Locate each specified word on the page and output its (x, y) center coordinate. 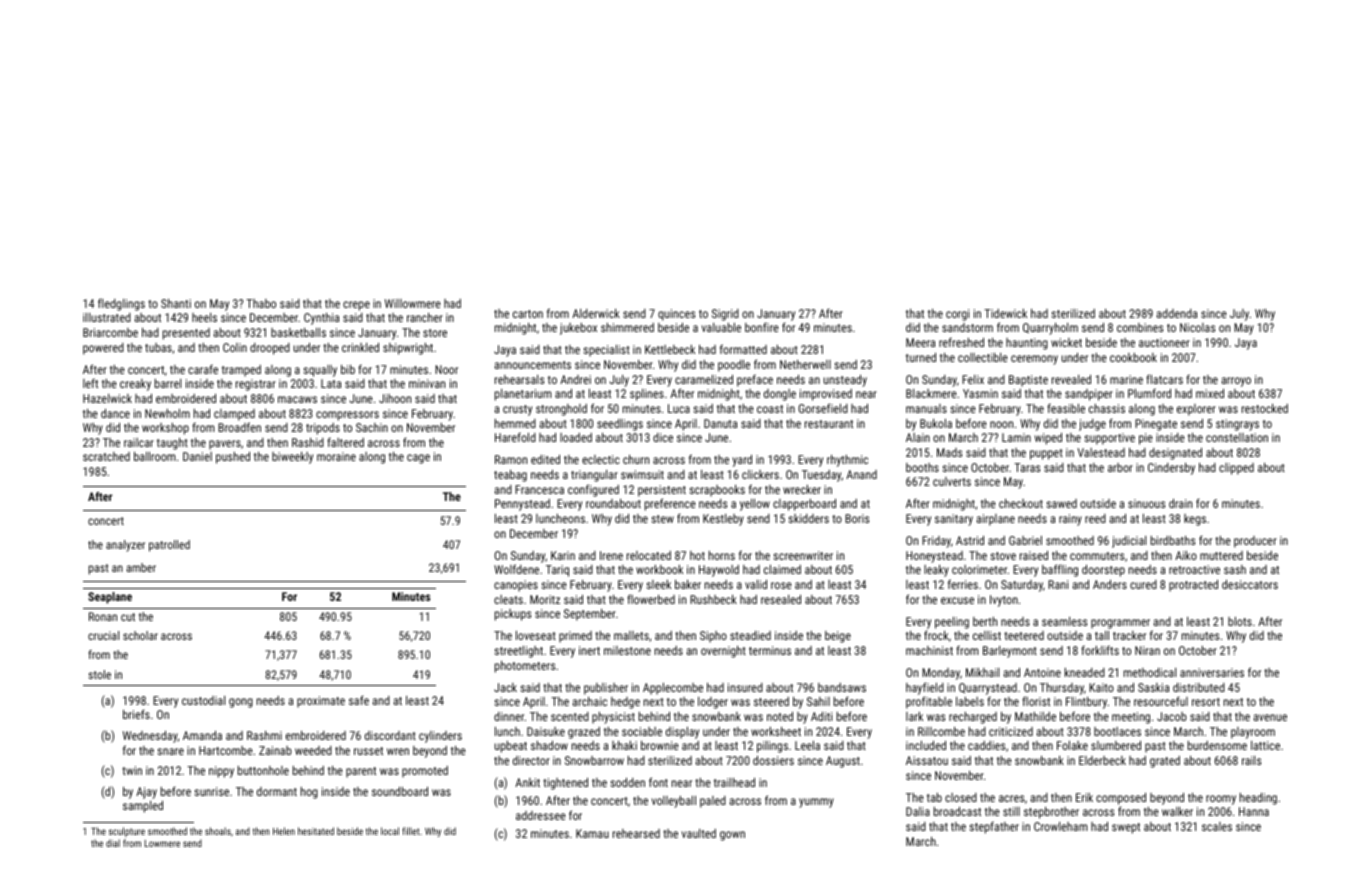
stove (1003, 556)
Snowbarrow (594, 760)
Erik (1084, 797)
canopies (516, 586)
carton (528, 314)
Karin (563, 555)
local (390, 831)
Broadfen (239, 427)
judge (1092, 425)
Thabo (261, 303)
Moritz (545, 599)
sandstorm (967, 327)
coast (770, 409)
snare (170, 751)
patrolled (169, 546)
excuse (957, 600)
